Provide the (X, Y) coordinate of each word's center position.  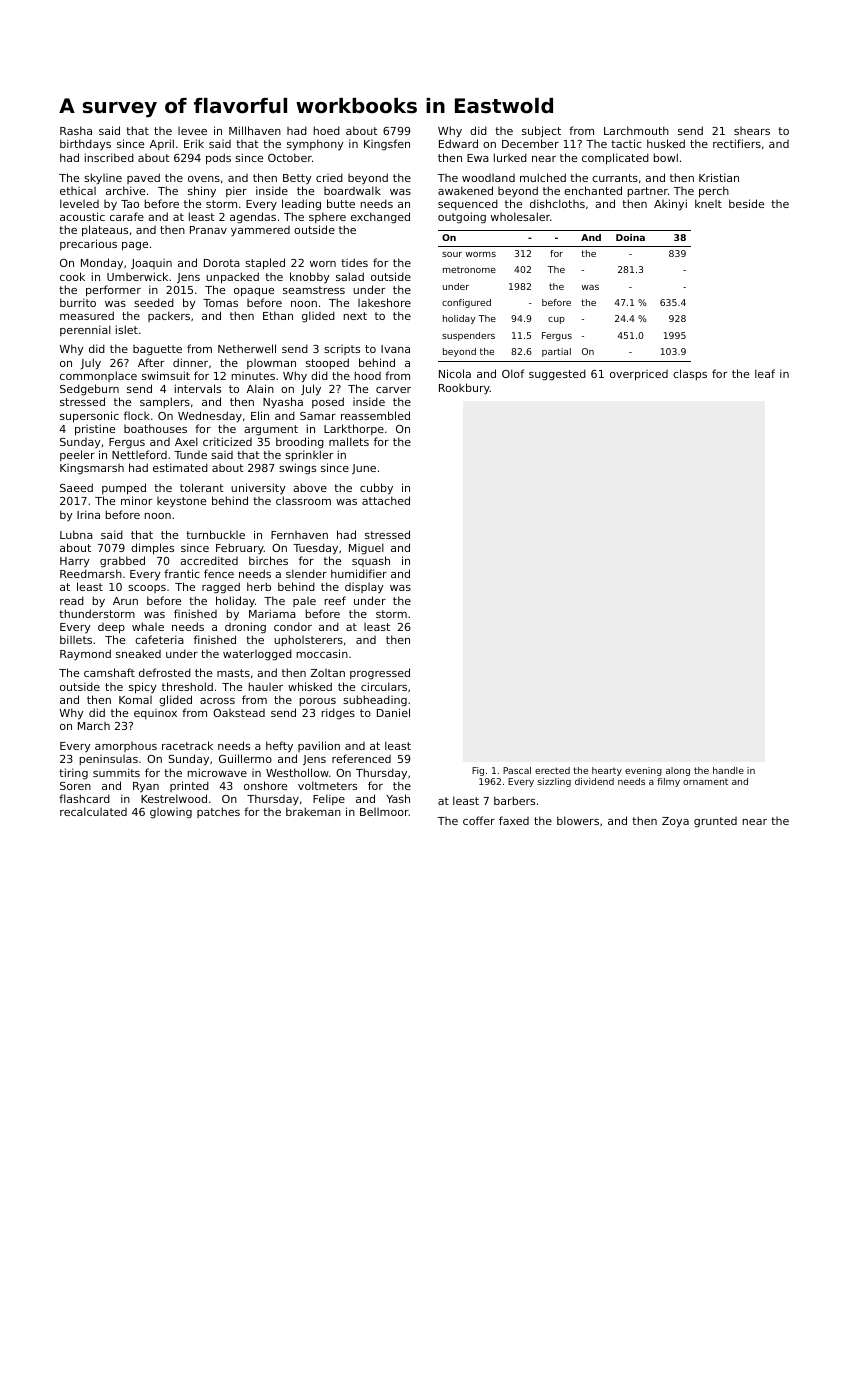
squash (371, 561)
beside (746, 203)
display (364, 588)
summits (116, 772)
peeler (77, 455)
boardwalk (352, 190)
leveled (79, 203)
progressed (380, 674)
